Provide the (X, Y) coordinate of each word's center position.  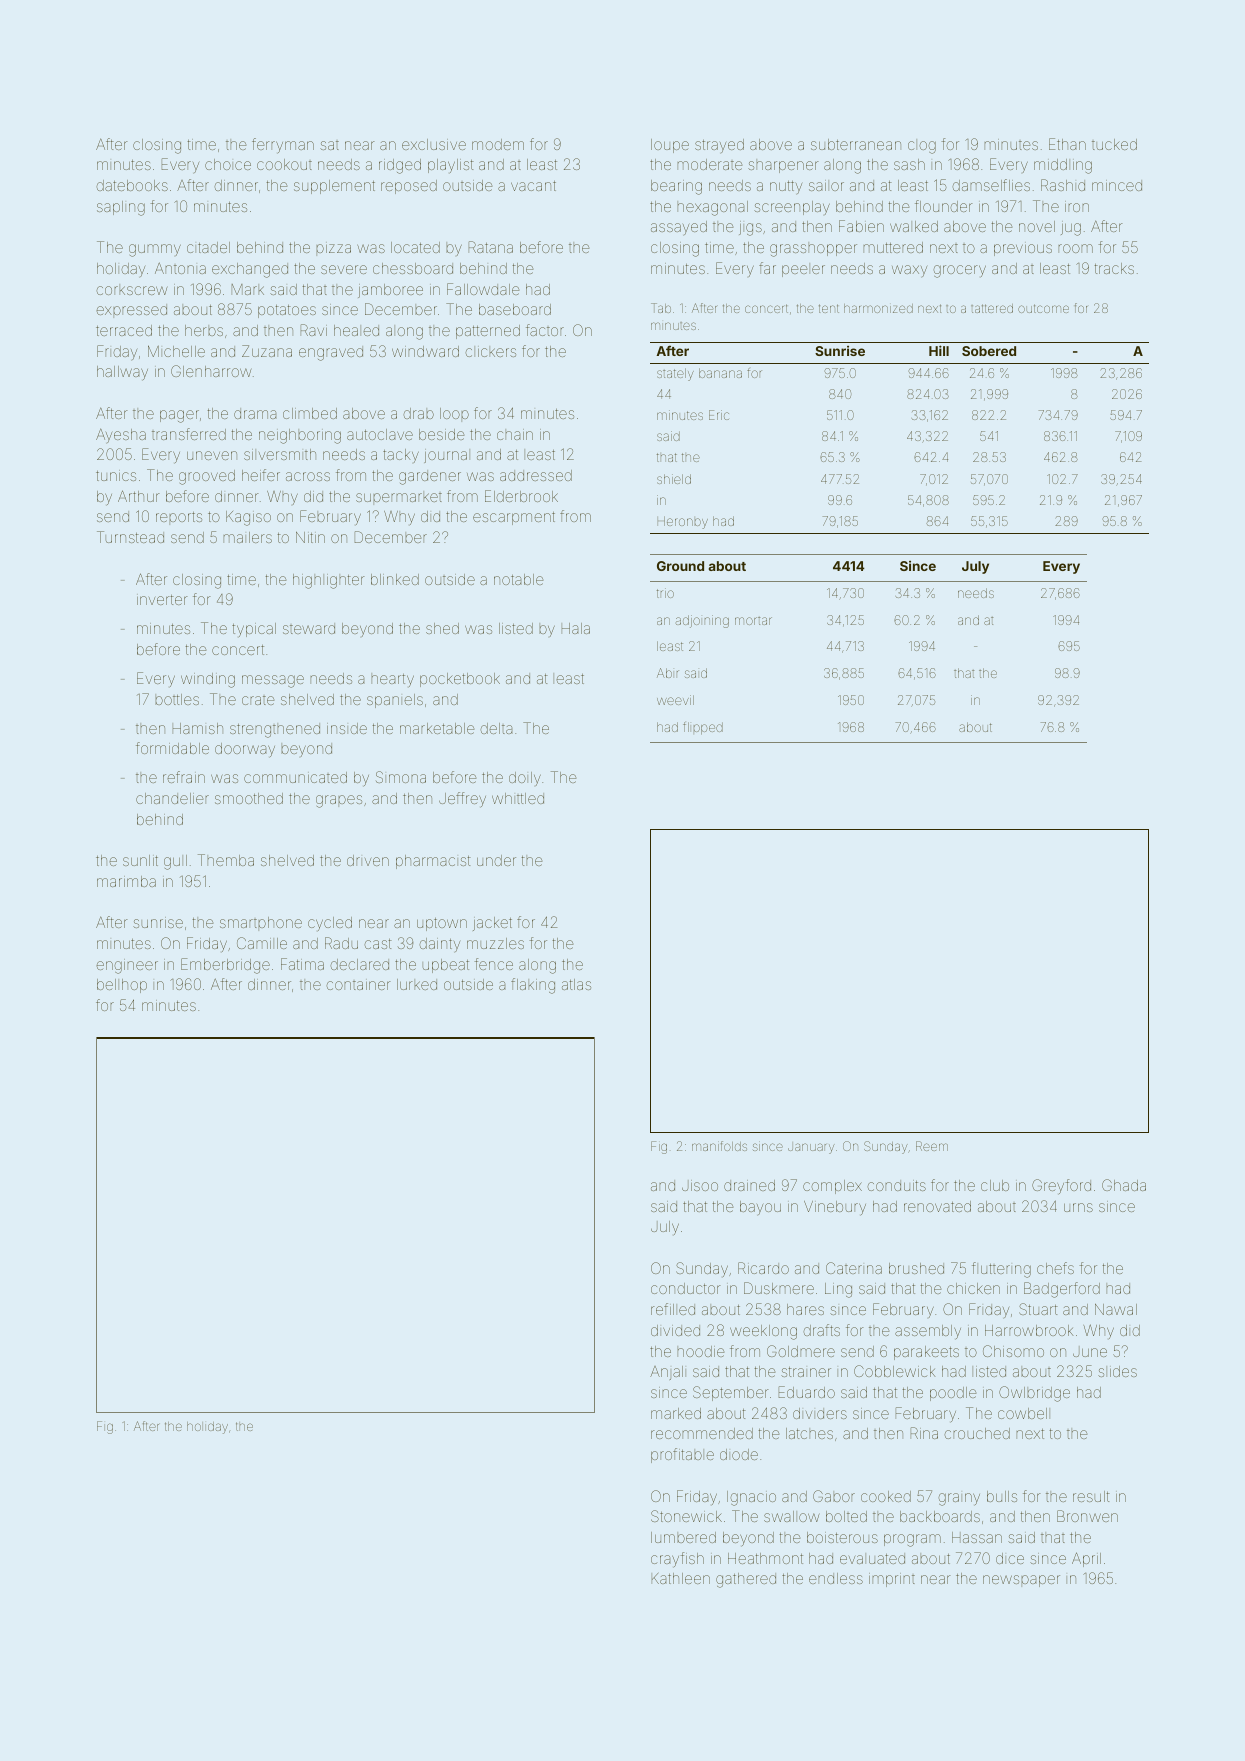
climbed (310, 413)
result (1091, 1496)
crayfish (677, 1559)
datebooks (132, 185)
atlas (576, 984)
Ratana (491, 247)
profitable (682, 1455)
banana (720, 373)
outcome (1043, 308)
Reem (932, 1146)
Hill (939, 350)
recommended (702, 1433)
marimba (126, 881)
